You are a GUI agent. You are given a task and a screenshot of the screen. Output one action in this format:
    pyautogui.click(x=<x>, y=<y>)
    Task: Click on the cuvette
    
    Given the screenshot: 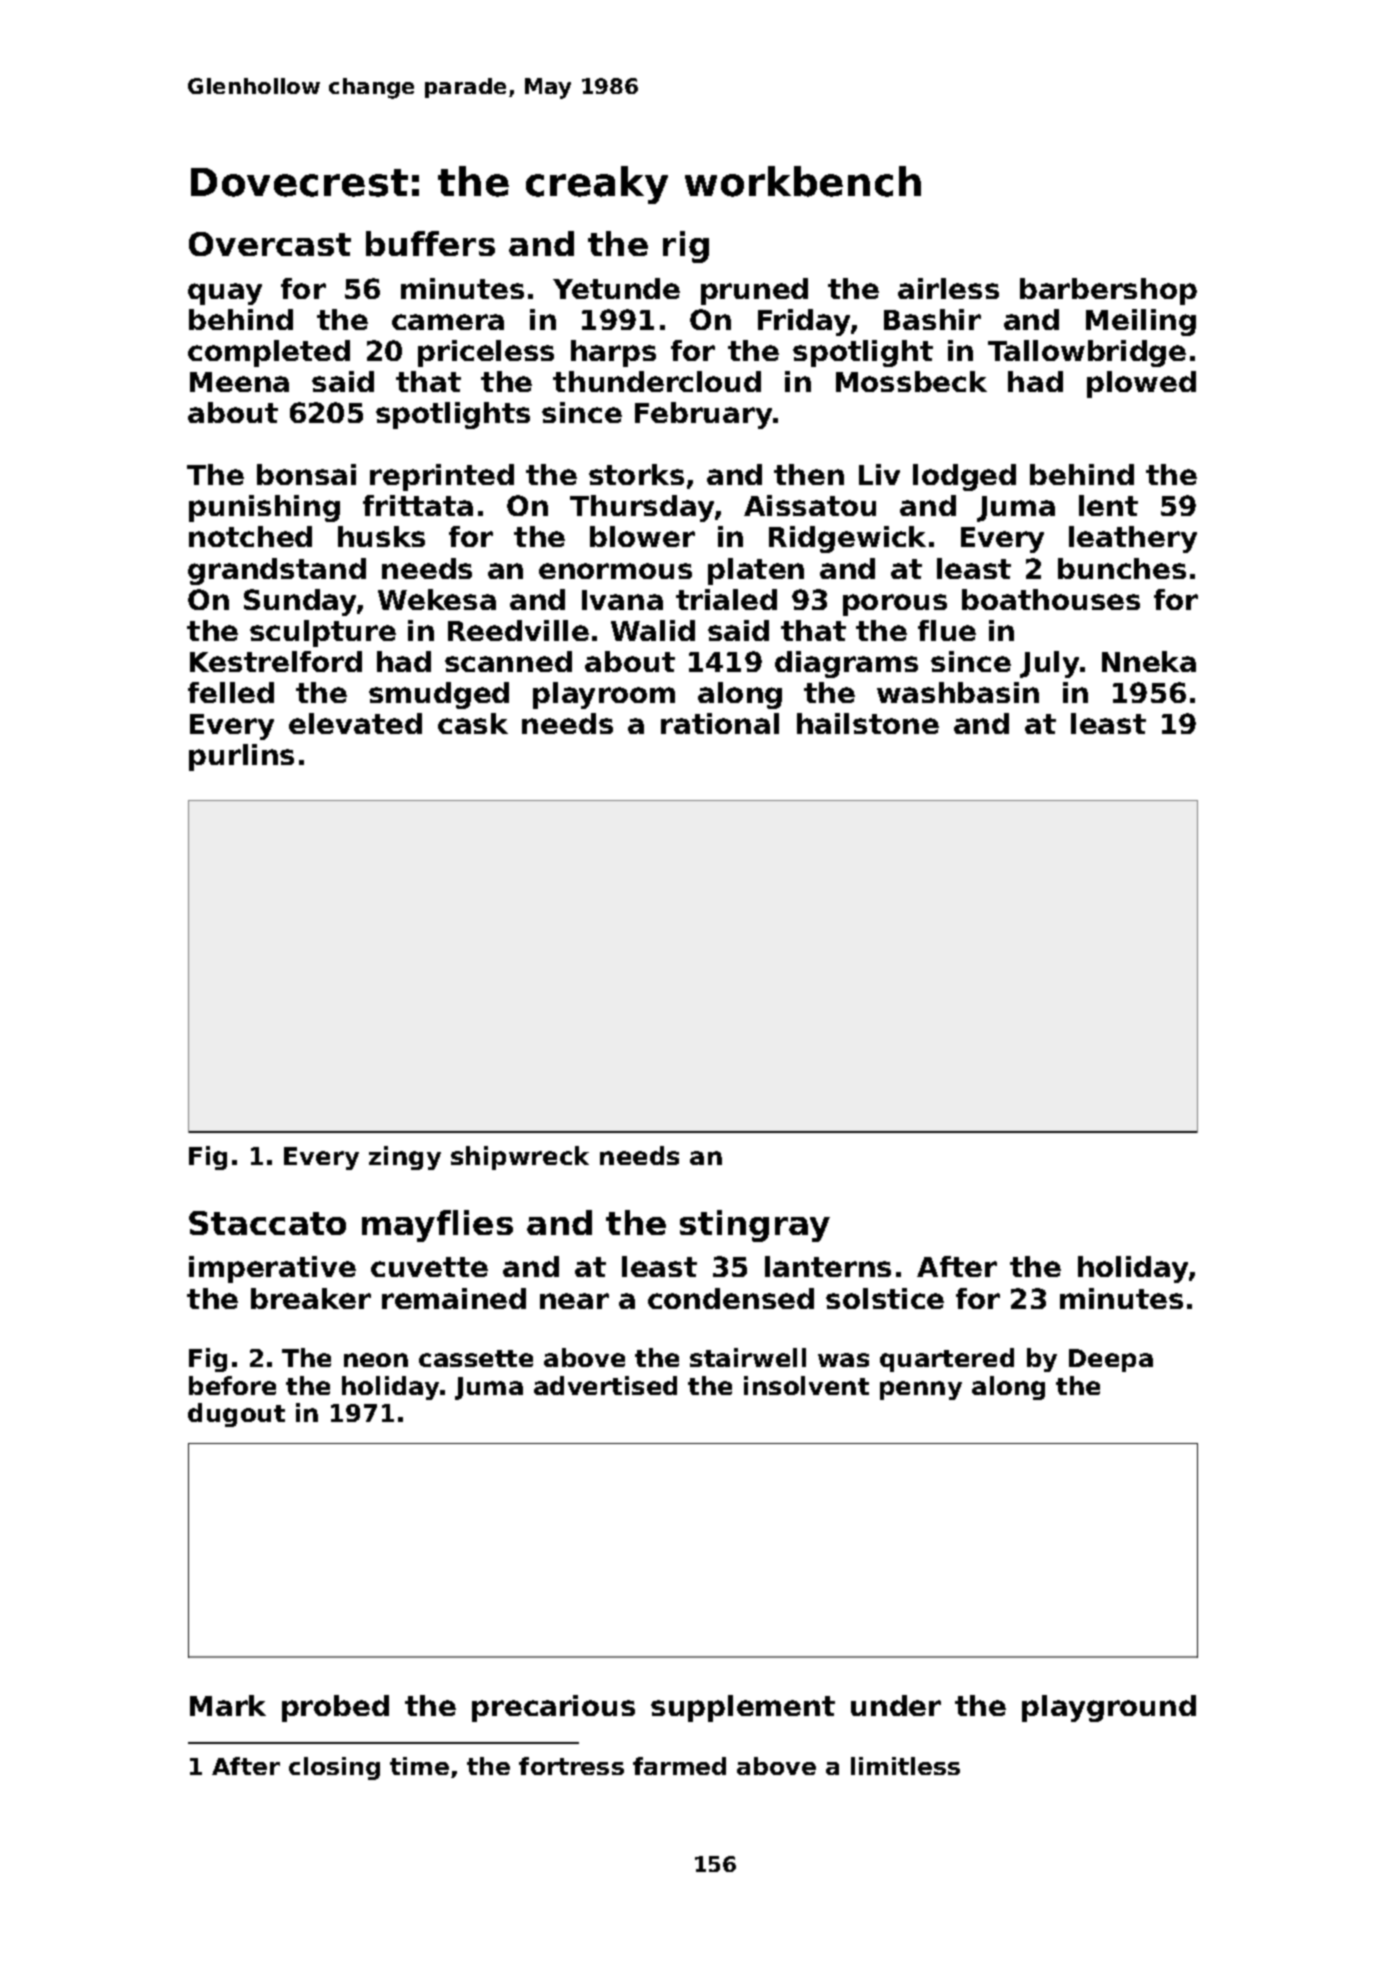 What is the action you would take?
    pyautogui.click(x=429, y=1267)
